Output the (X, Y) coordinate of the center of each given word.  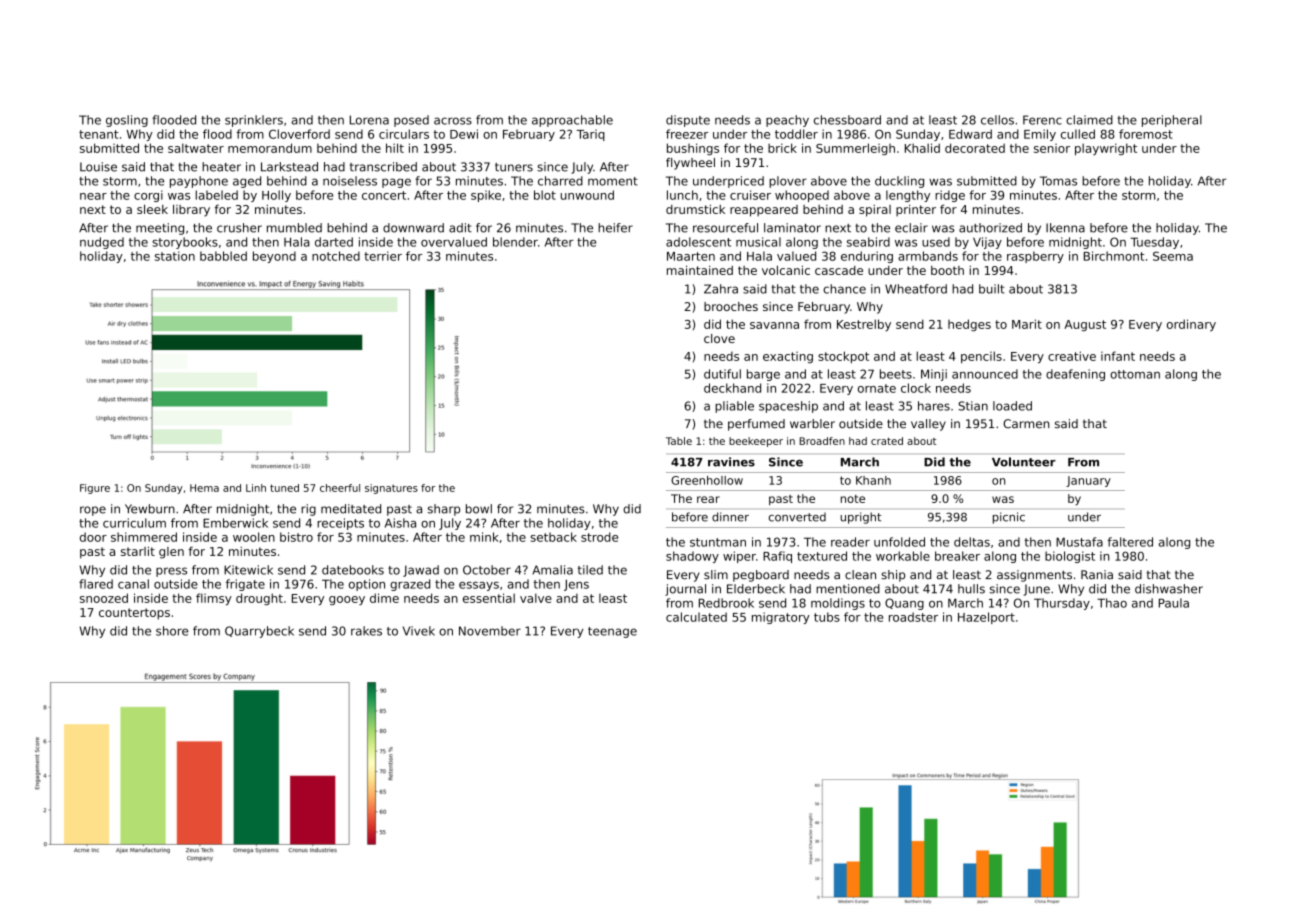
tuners (514, 167)
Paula (1174, 603)
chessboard (847, 120)
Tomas (1058, 181)
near (93, 196)
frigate (245, 585)
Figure (95, 489)
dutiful (722, 374)
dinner (730, 517)
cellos (997, 120)
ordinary (1191, 325)
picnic (1009, 518)
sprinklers (254, 121)
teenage (612, 632)
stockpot (843, 357)
